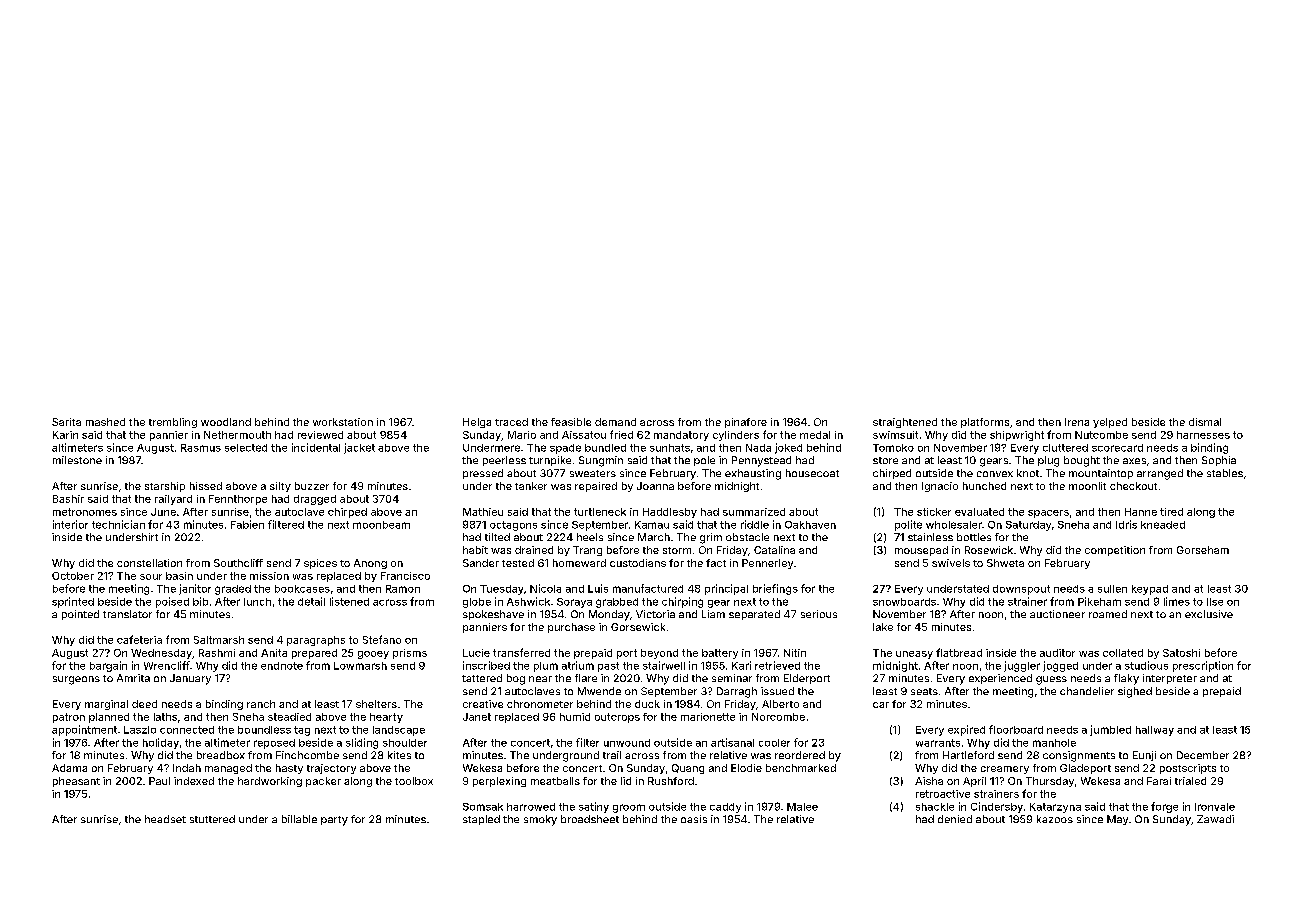  I want to click on Farai, so click(1159, 781).
